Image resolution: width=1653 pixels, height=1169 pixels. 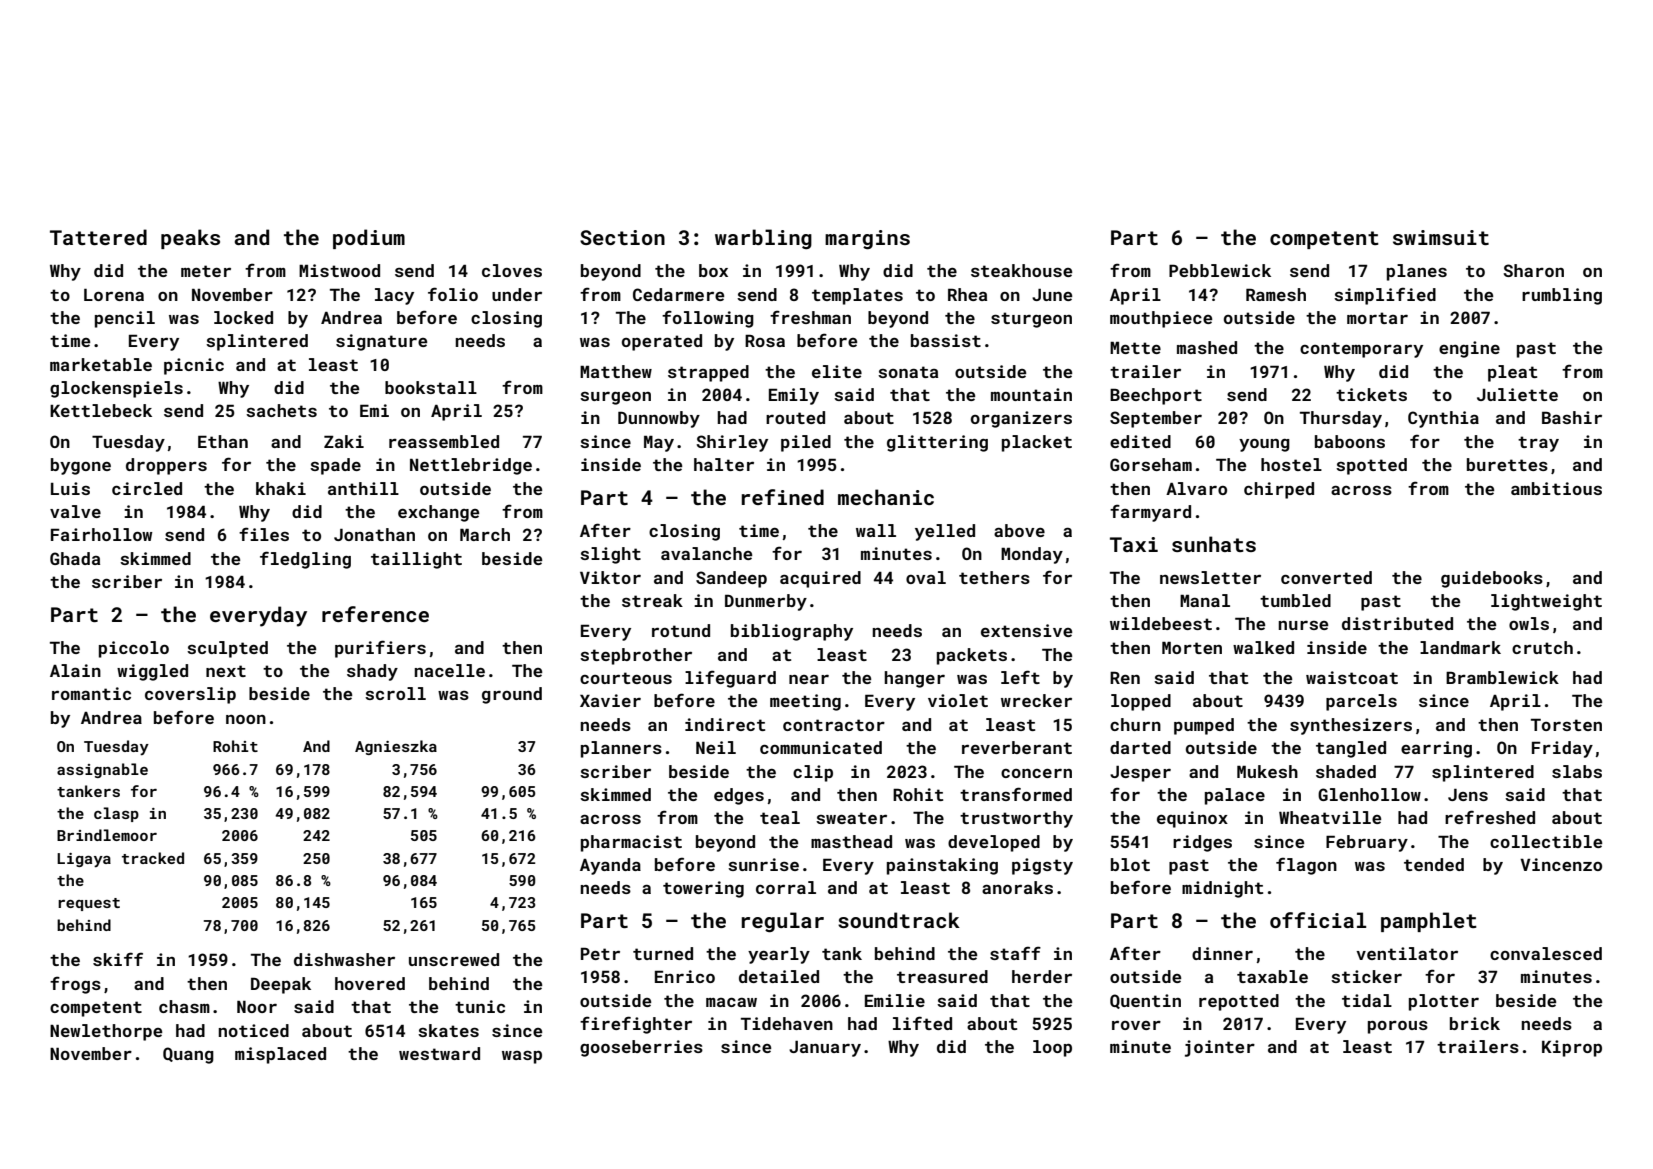 What do you see at coordinates (867, 240) in the screenshot?
I see `margins` at bounding box center [867, 240].
